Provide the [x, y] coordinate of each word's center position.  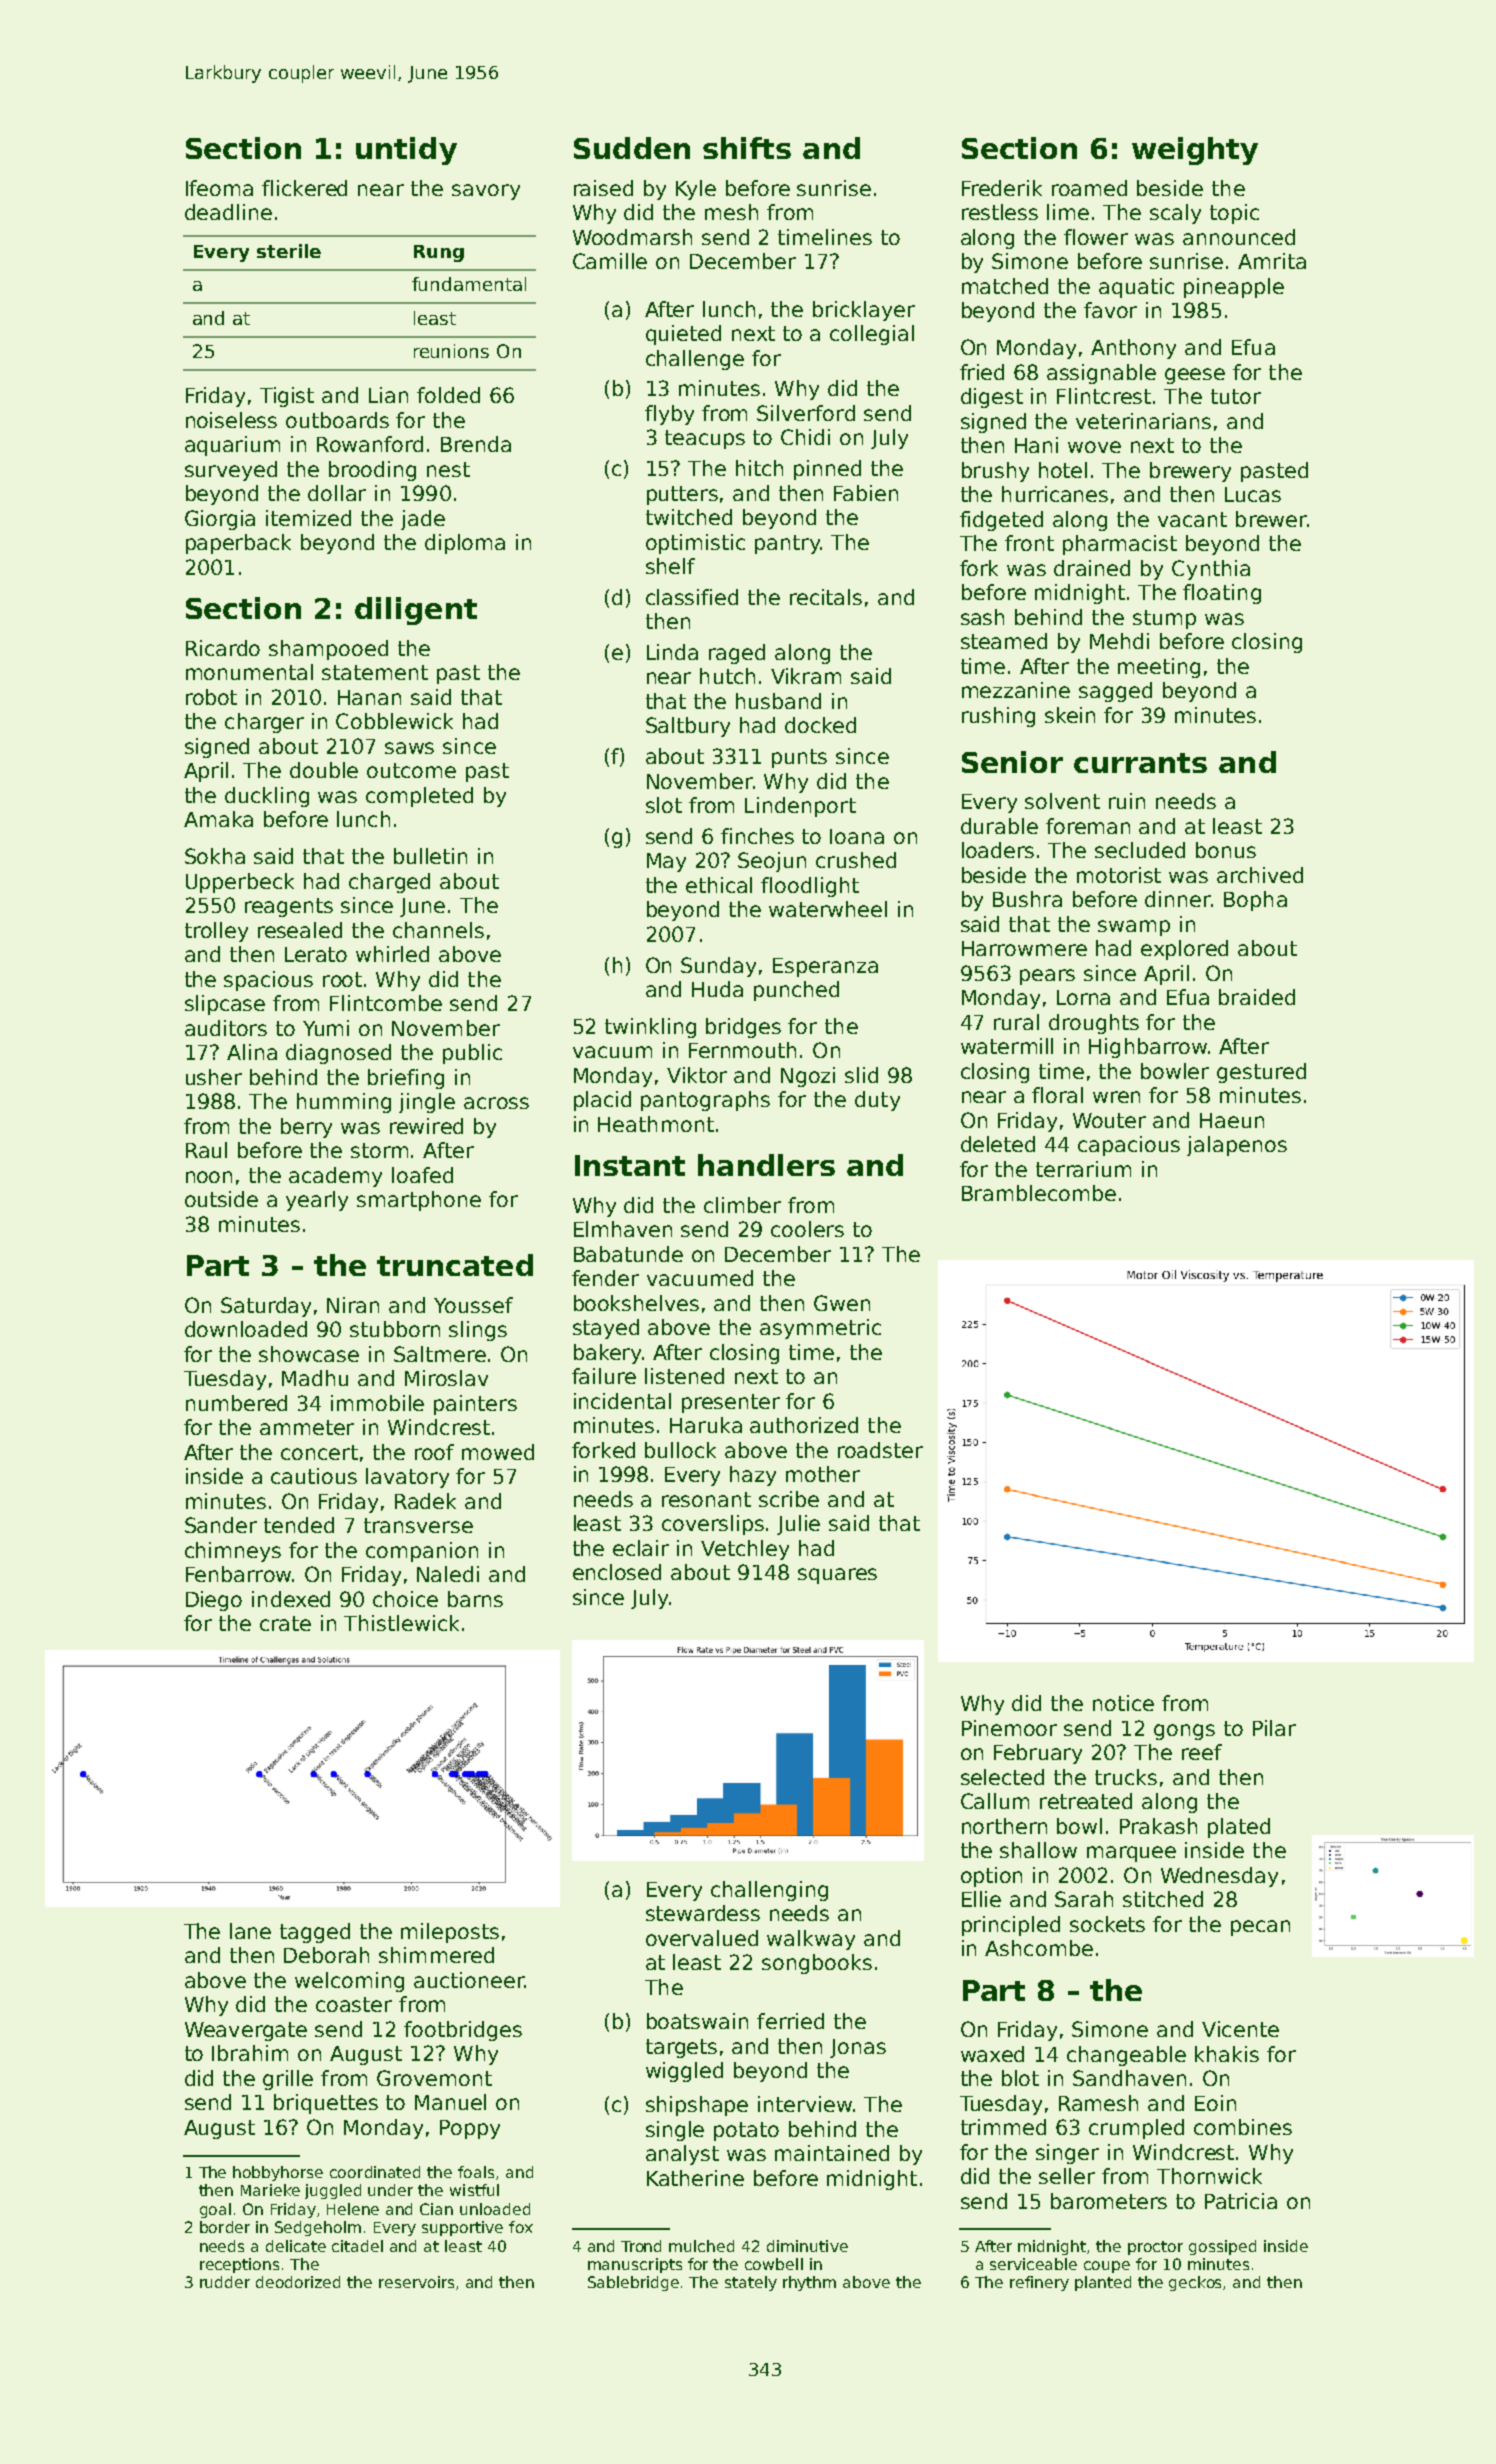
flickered [304, 188]
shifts [747, 148]
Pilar [1274, 1728]
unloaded [495, 2209]
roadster [880, 1450]
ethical [719, 885]
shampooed [328, 650]
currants [1140, 763]
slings [478, 1331]
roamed [1089, 188]
